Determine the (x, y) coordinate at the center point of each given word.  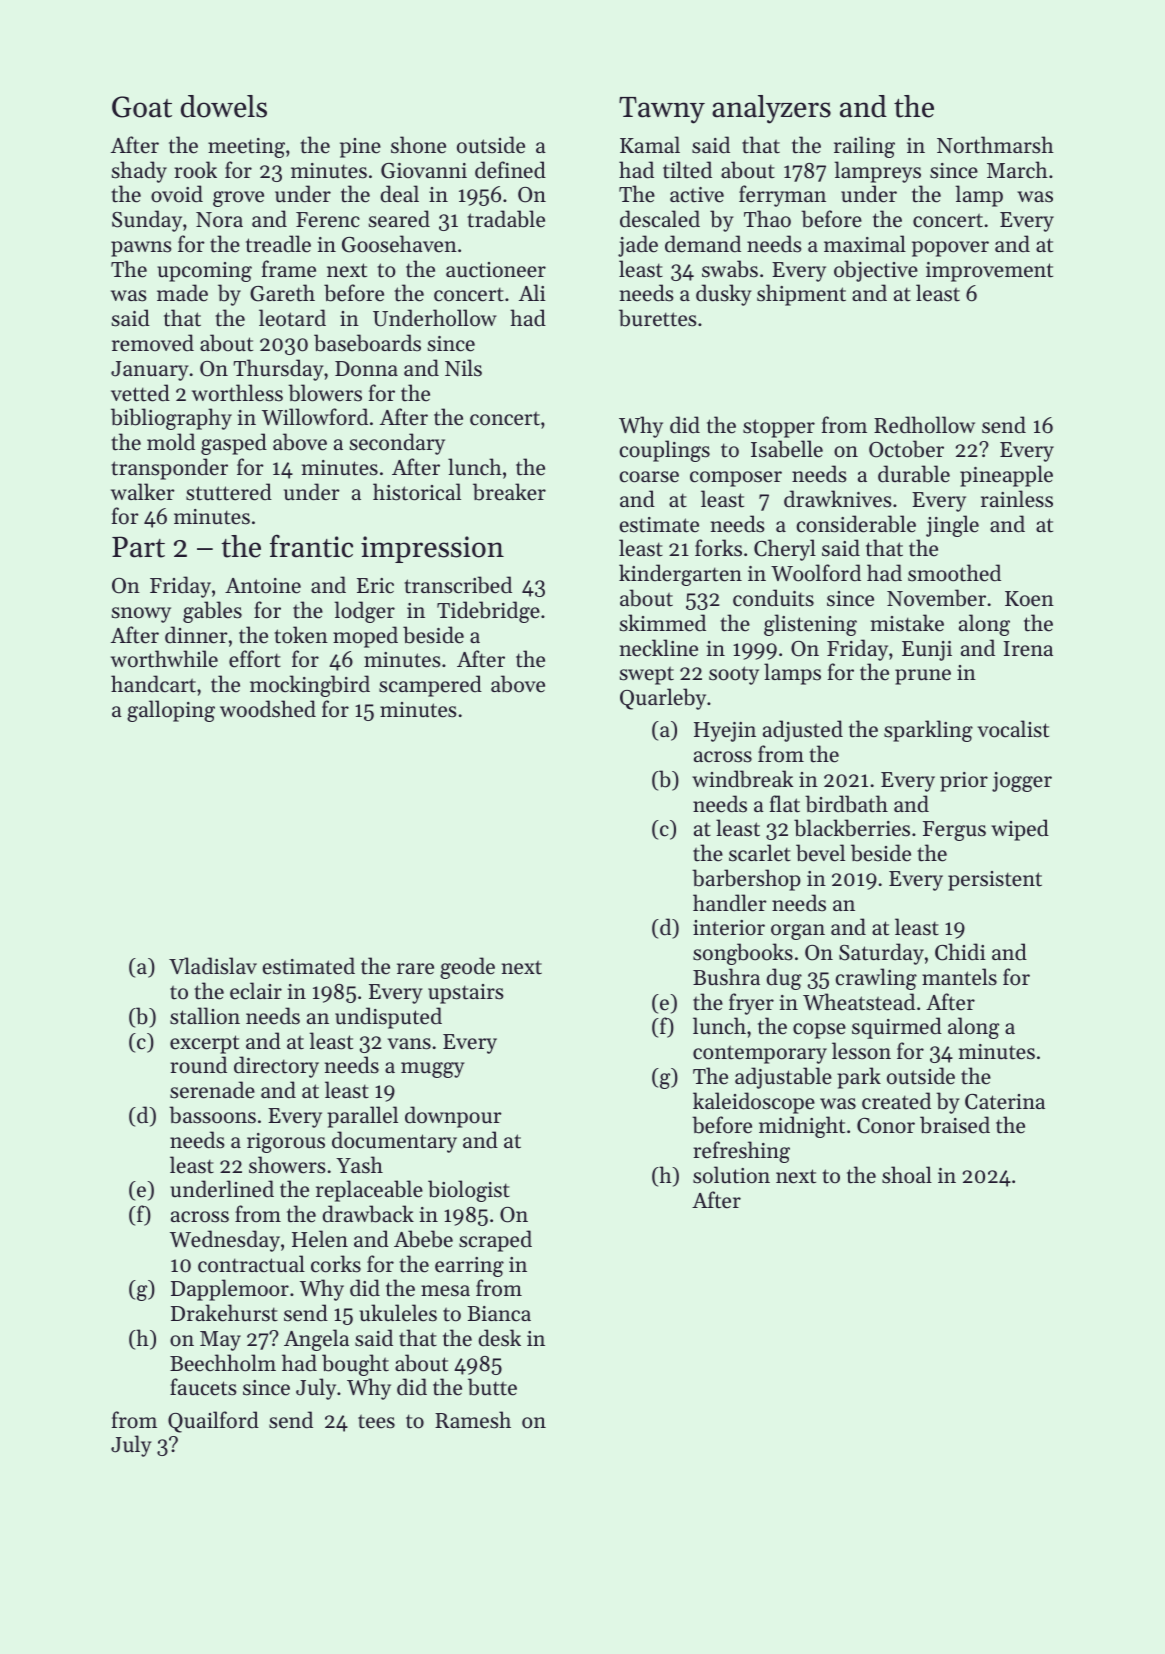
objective (876, 271)
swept (647, 675)
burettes (657, 318)
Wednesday (225, 1241)
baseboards (367, 343)
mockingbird (310, 686)
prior (964, 782)
